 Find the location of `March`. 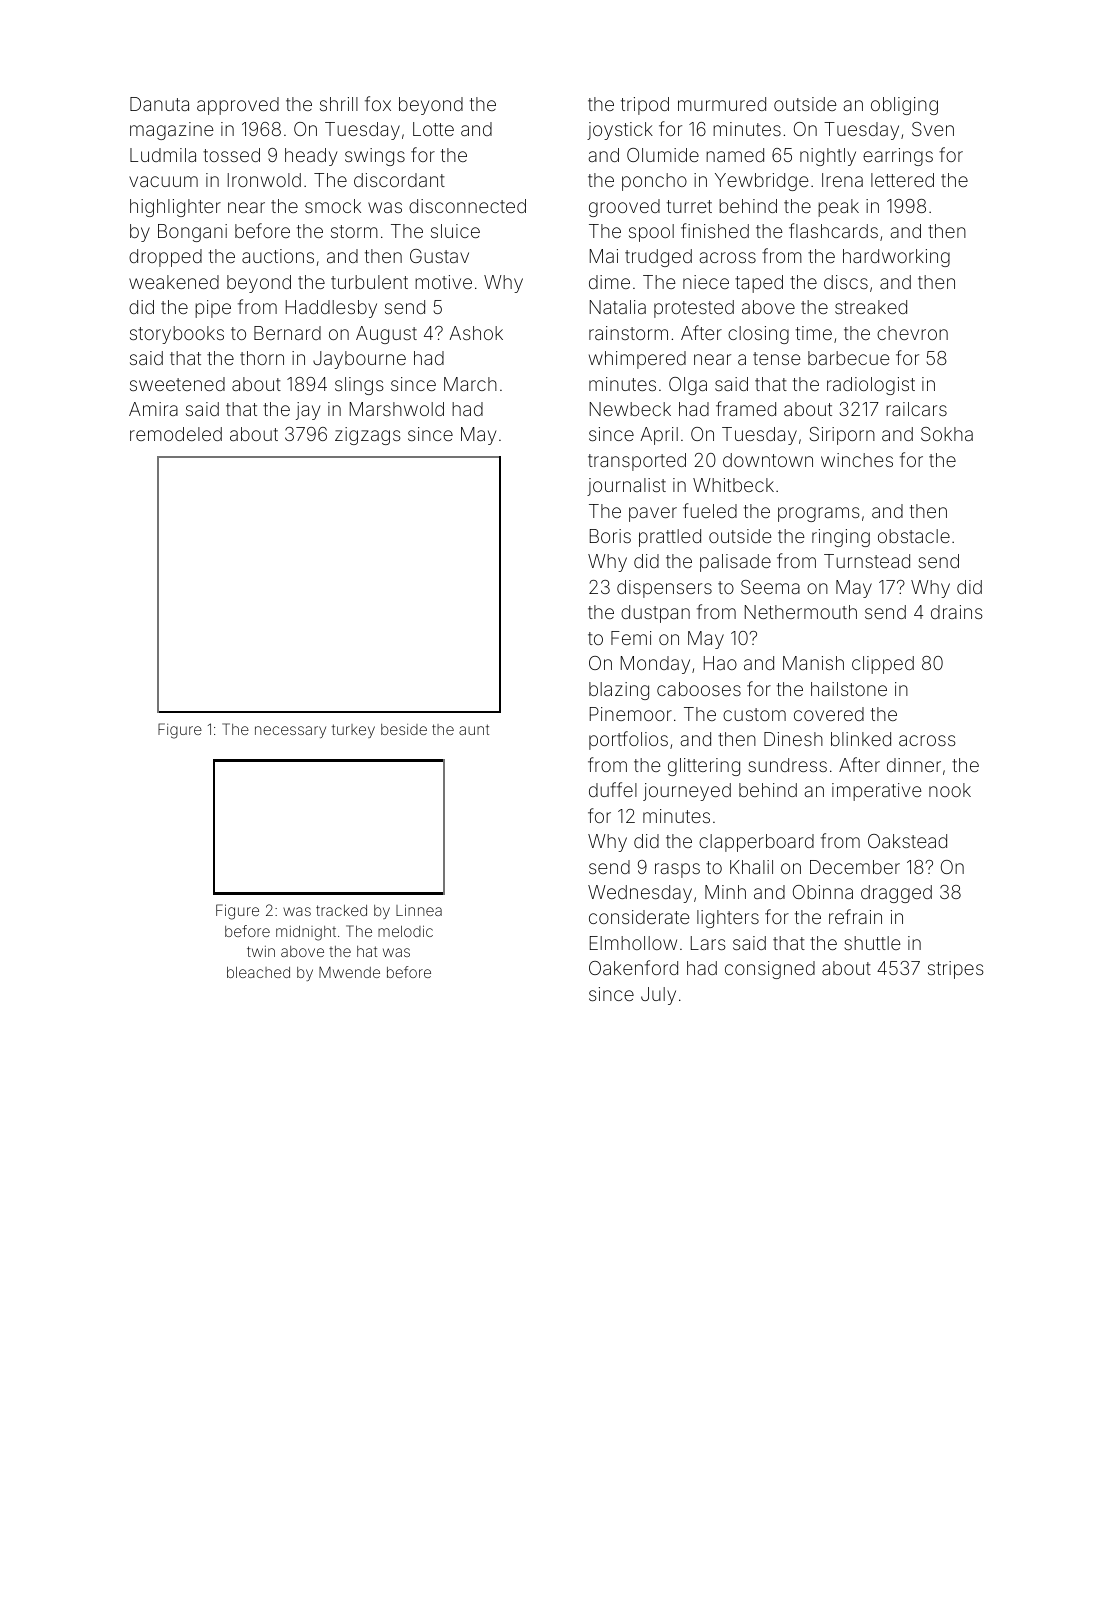

March is located at coordinates (470, 384).
